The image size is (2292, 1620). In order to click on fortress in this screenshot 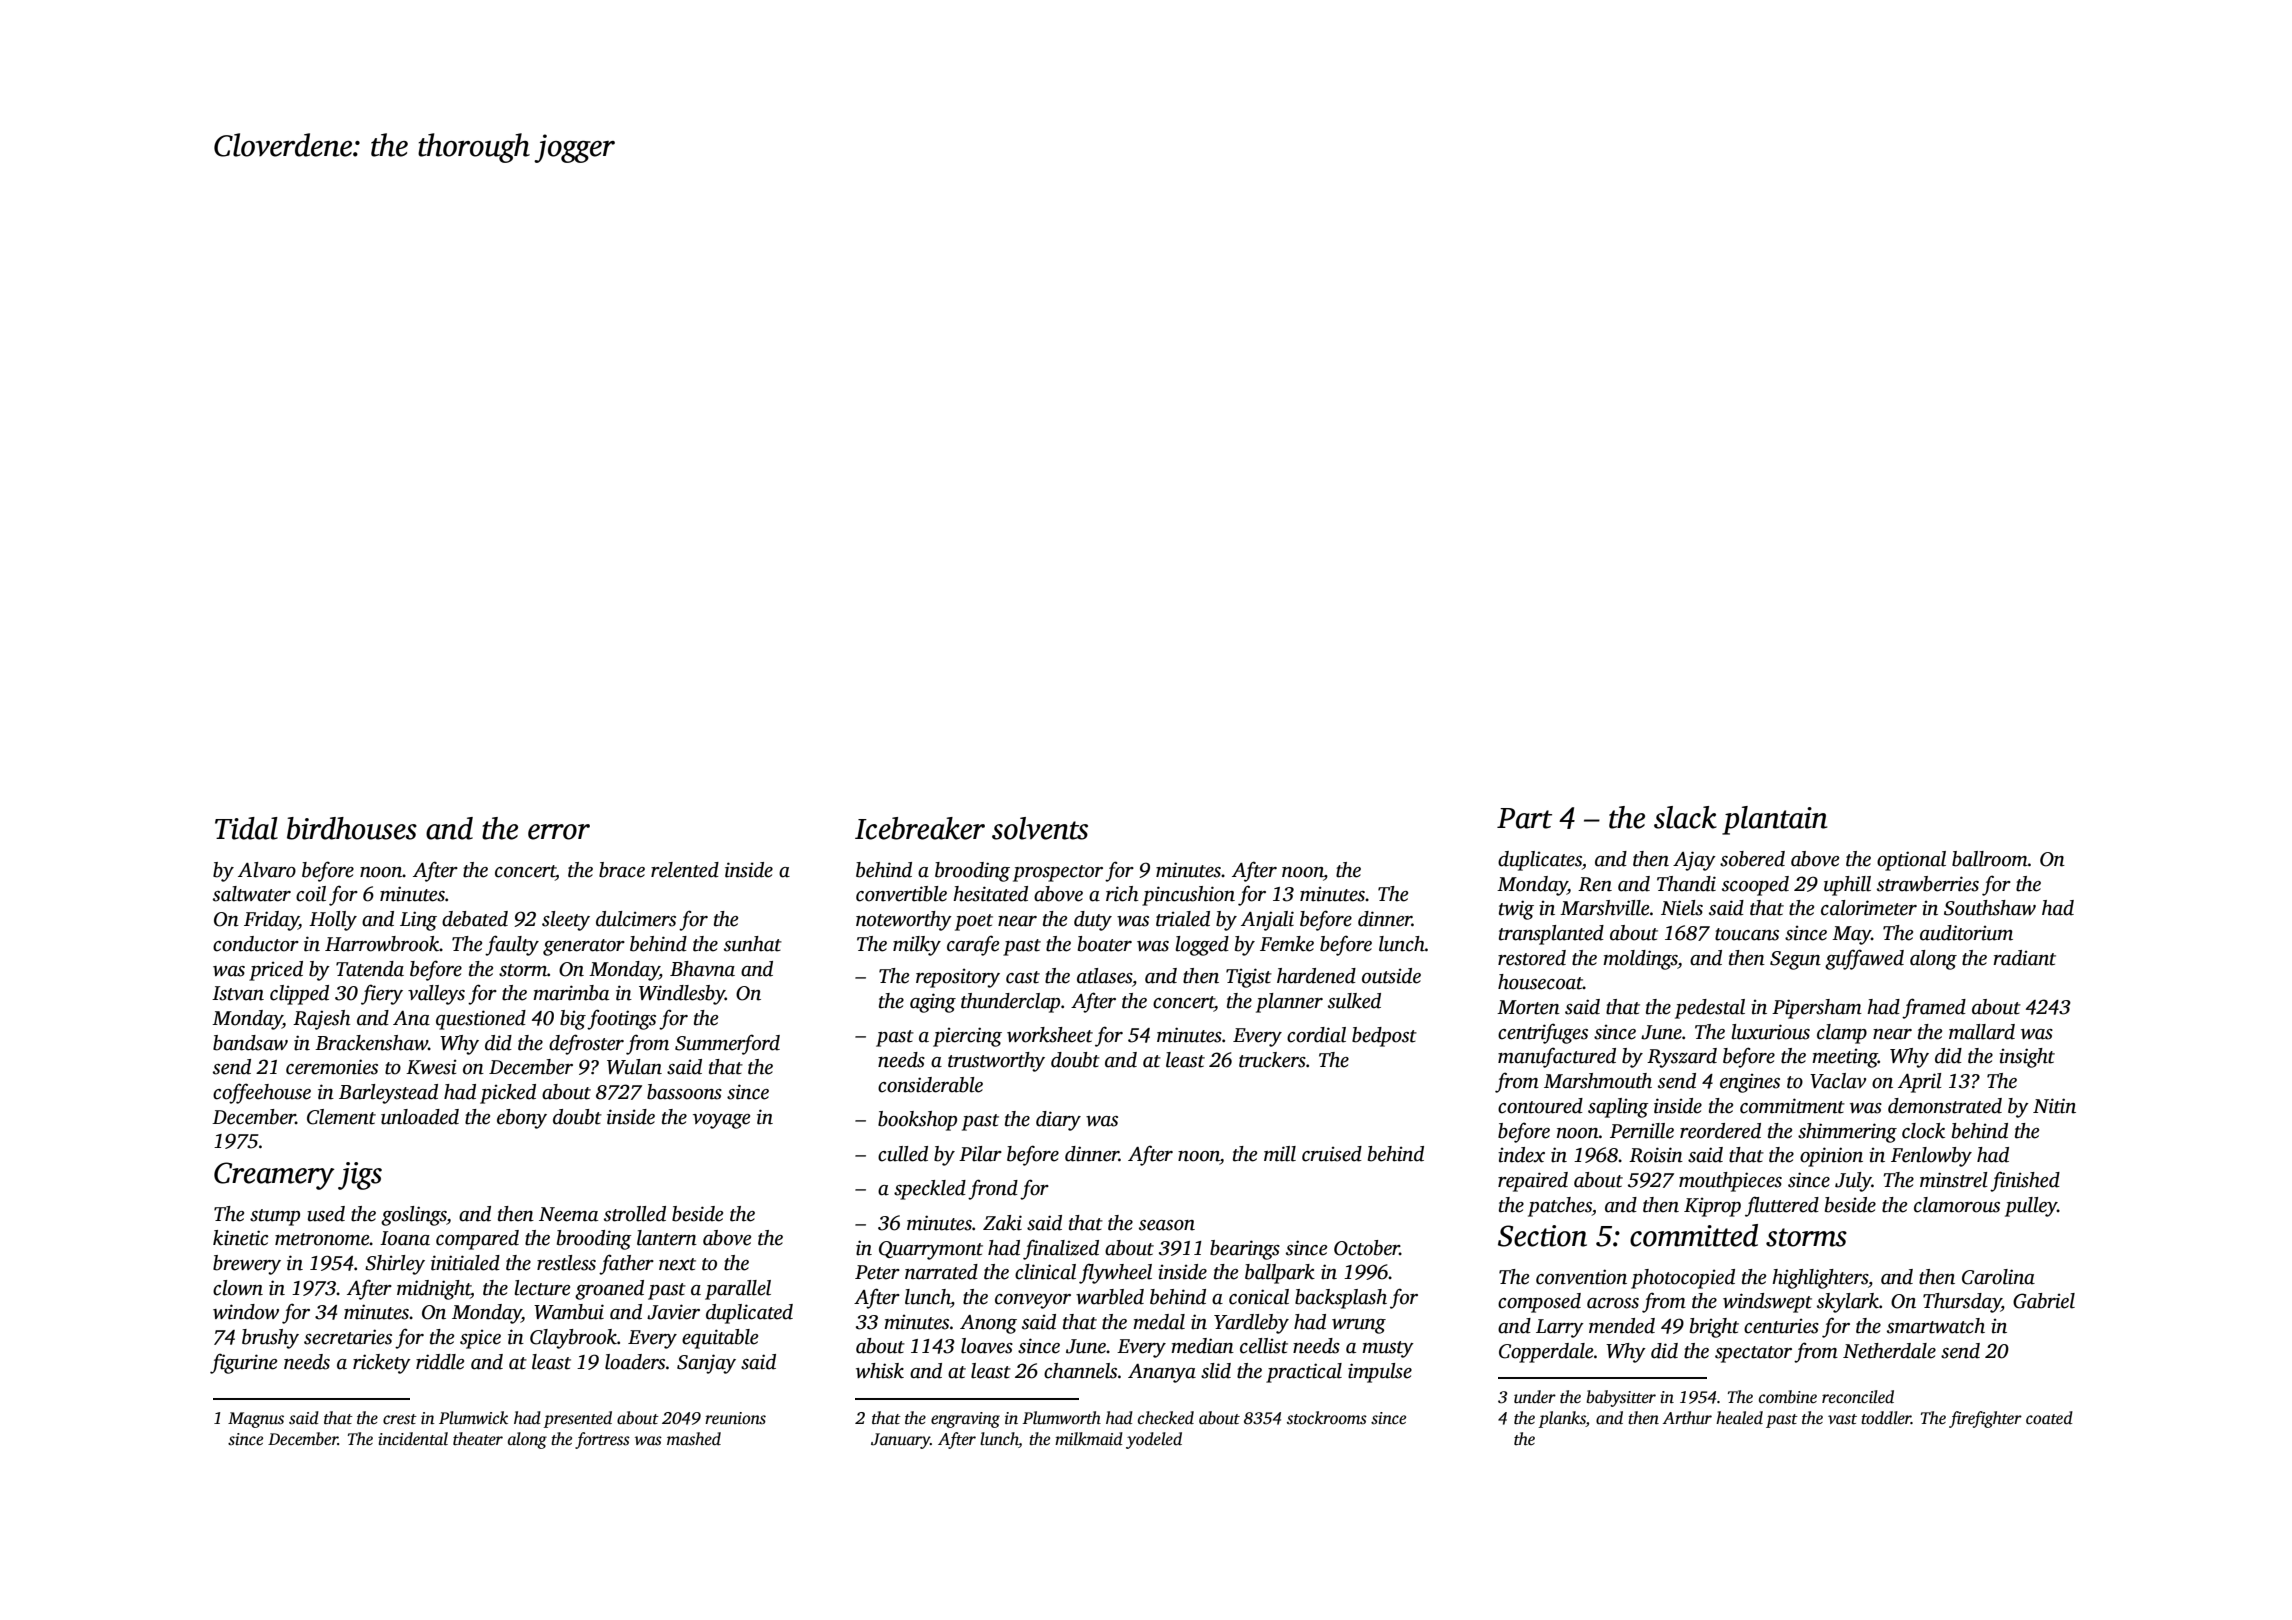, I will do `click(602, 1440)`.
